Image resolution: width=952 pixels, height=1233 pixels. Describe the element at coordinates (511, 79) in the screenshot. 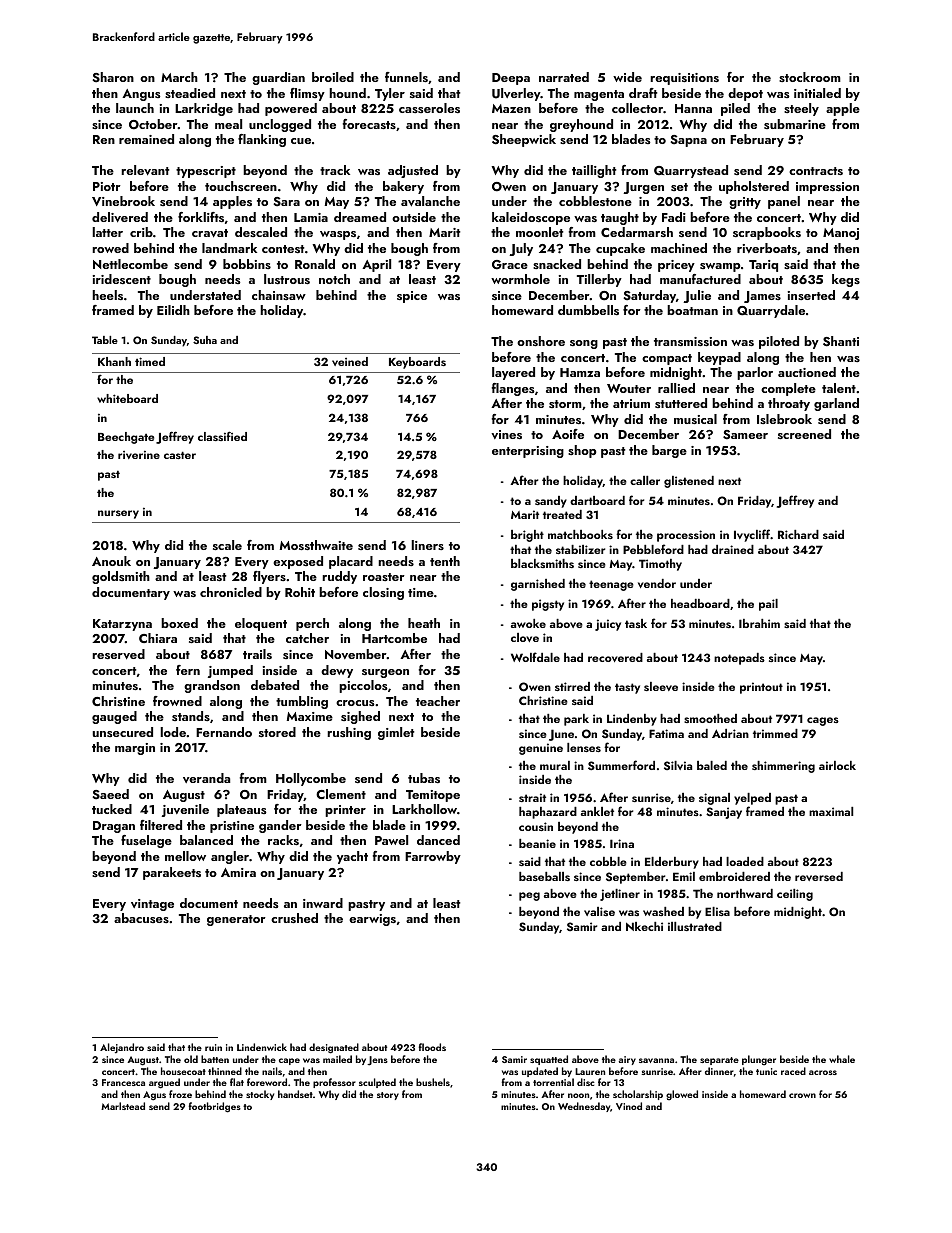

I see `Deepa` at that location.
